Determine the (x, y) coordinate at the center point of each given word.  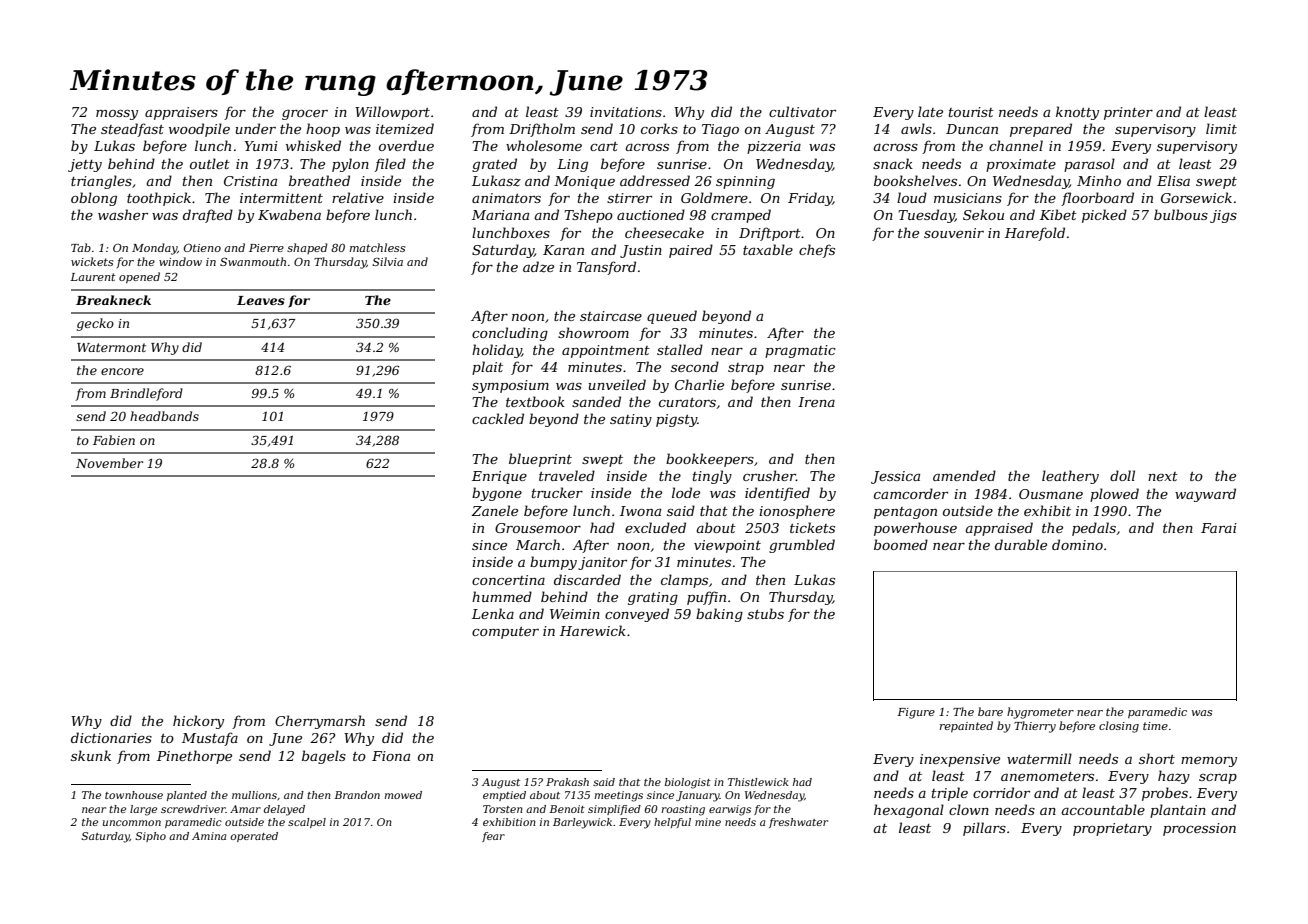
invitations (626, 112)
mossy (117, 115)
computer (505, 633)
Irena (816, 402)
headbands (164, 416)
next (1163, 476)
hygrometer (1040, 713)
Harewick (593, 630)
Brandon (357, 795)
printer (1128, 113)
